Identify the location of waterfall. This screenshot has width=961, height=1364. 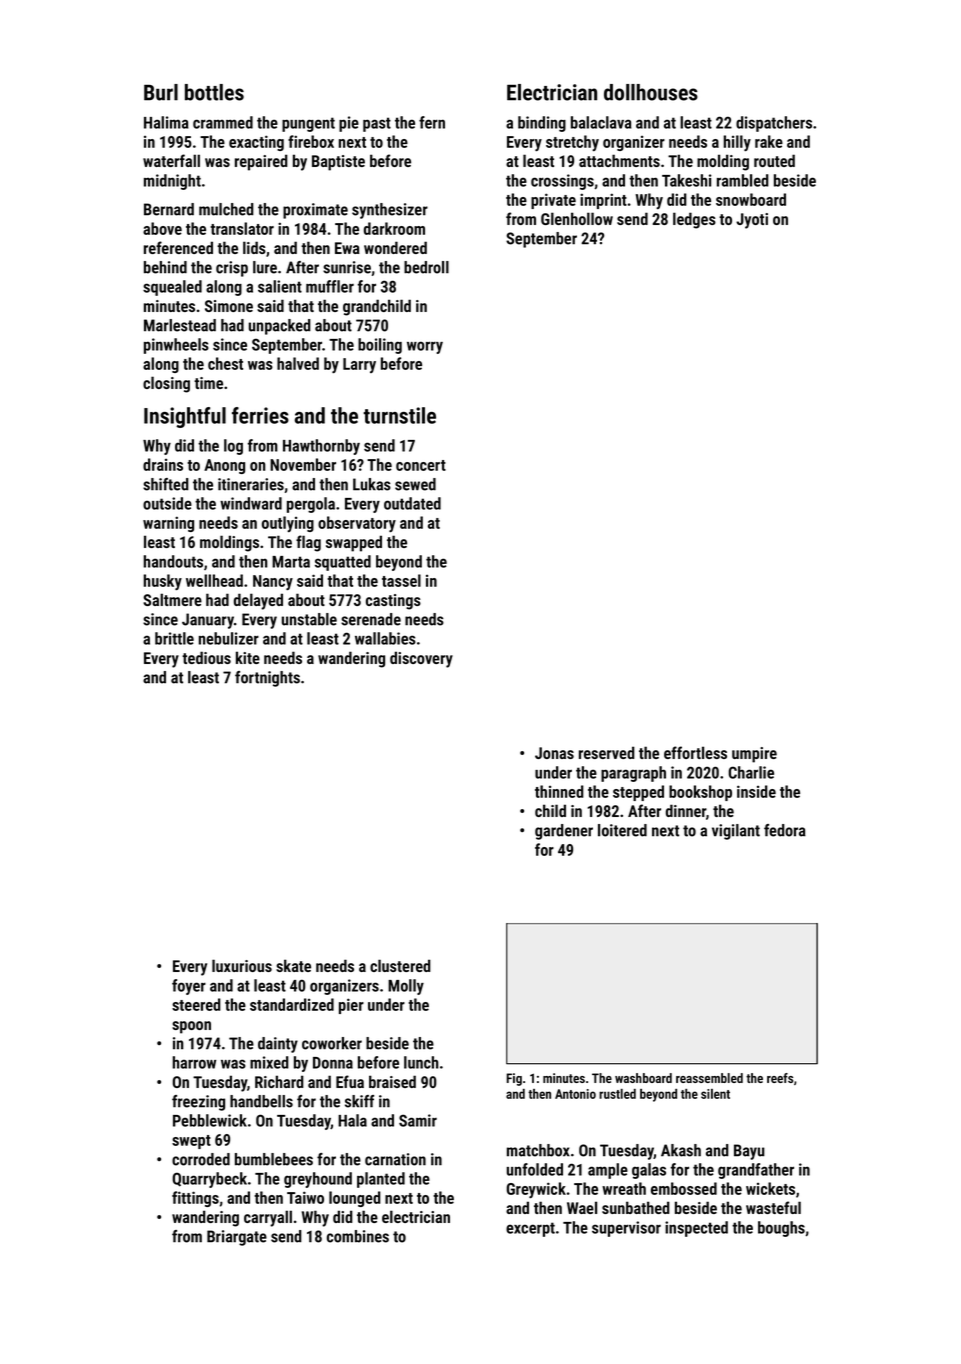
(171, 160).
